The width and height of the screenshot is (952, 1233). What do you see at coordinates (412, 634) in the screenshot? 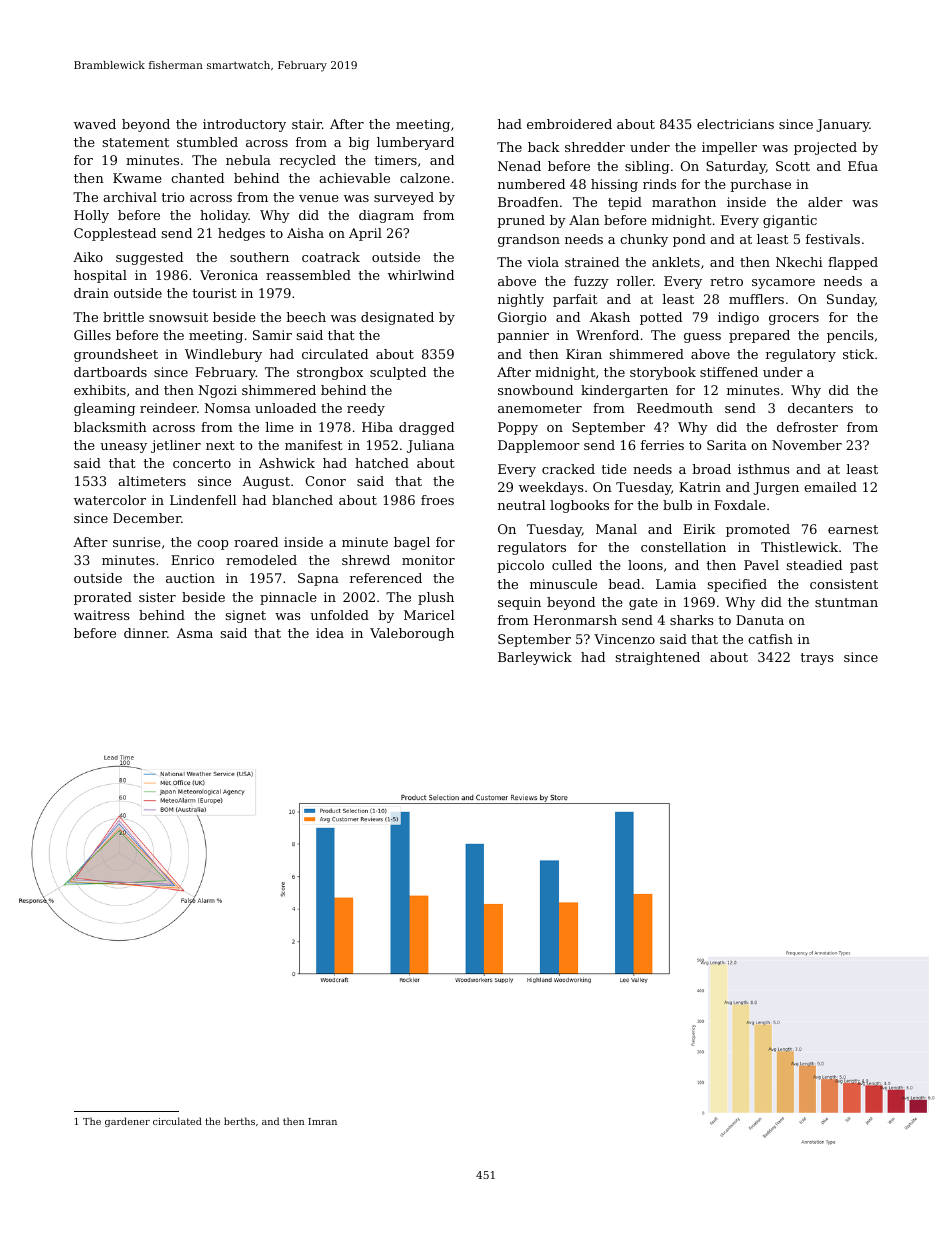
I see `Valeborough` at bounding box center [412, 634].
